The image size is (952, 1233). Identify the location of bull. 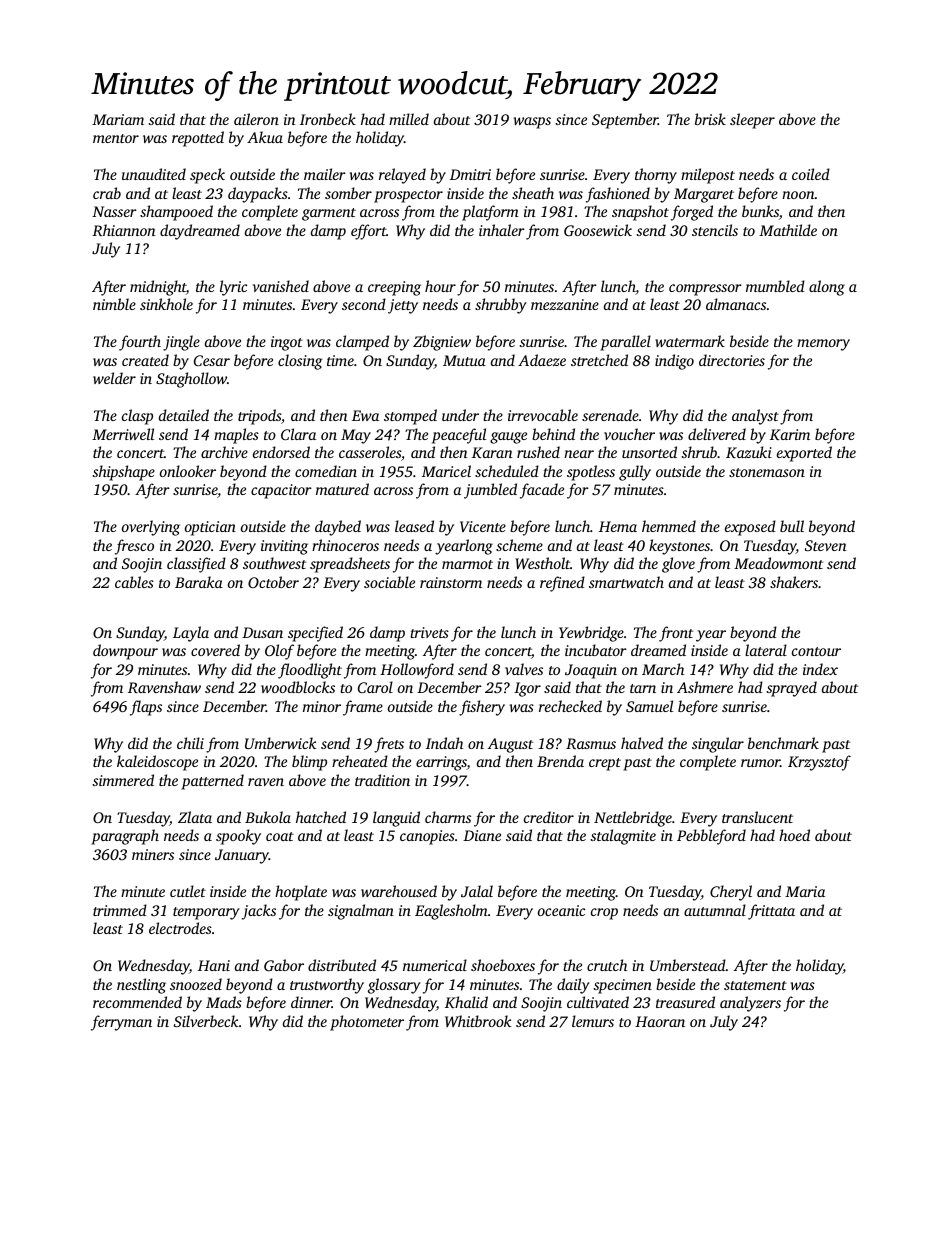
(792, 526).
